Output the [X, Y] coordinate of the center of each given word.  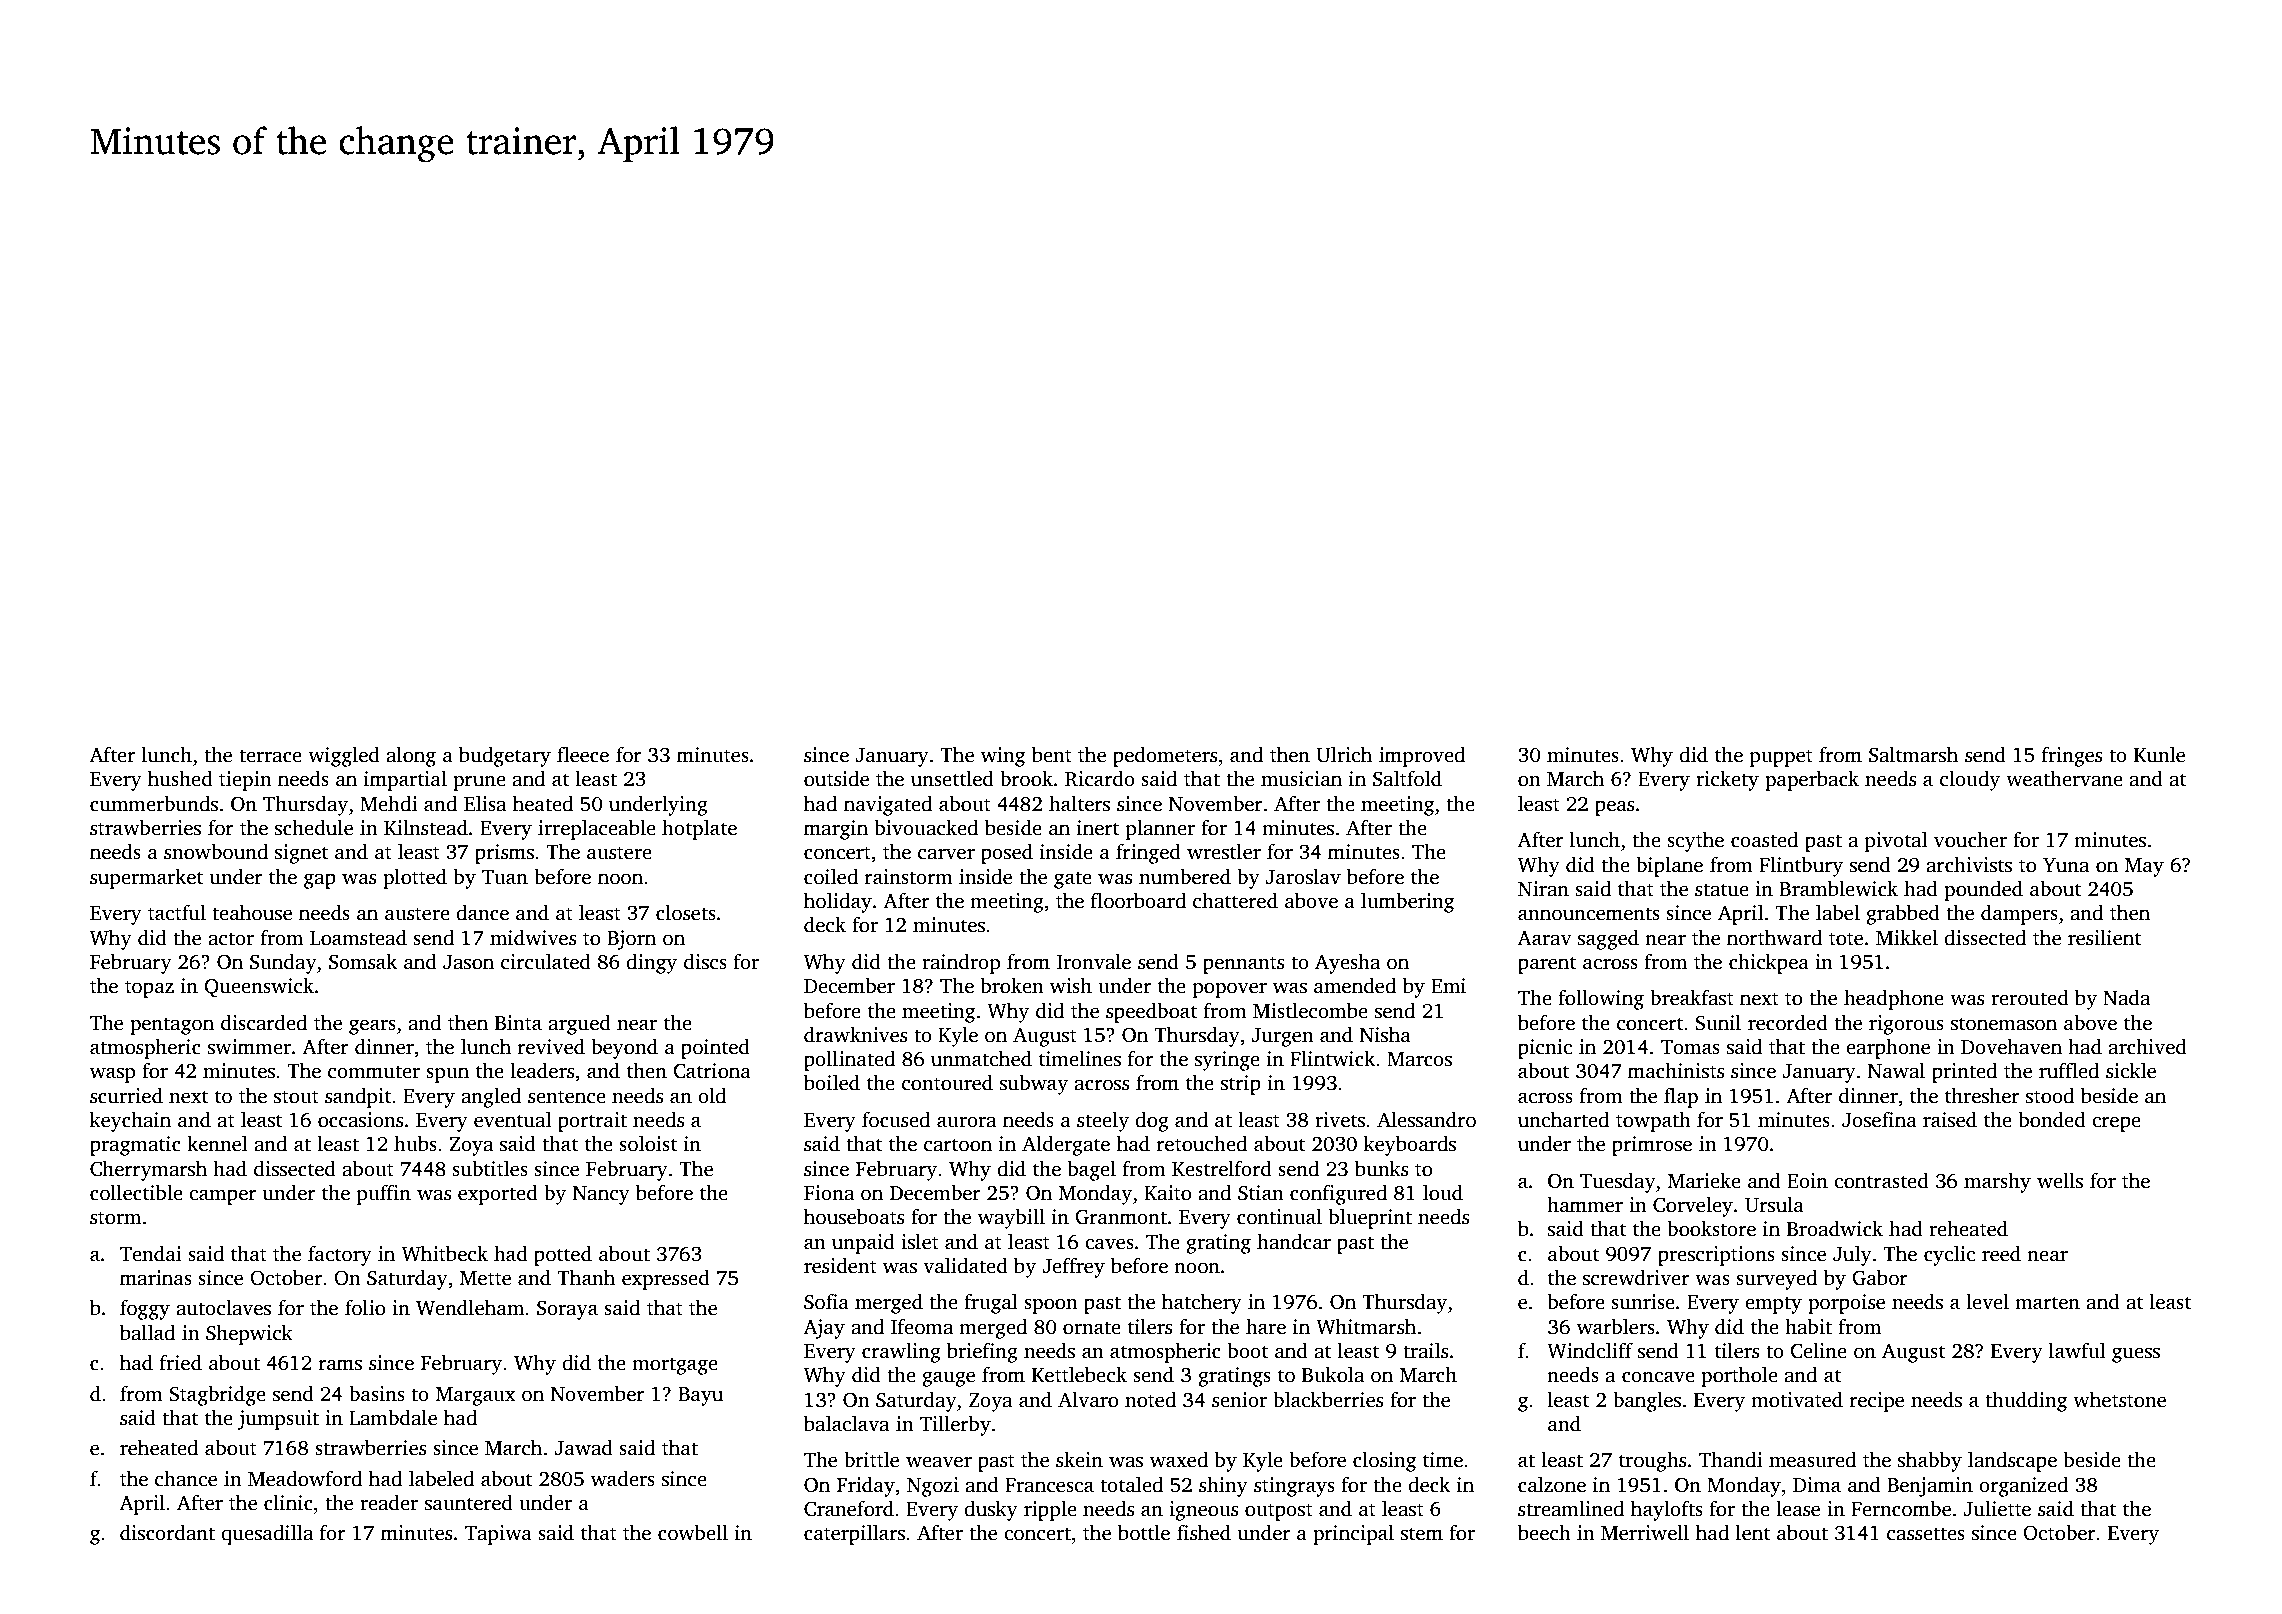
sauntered [469, 1502]
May [2144, 867]
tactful [177, 912]
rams [340, 1365]
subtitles [490, 1169]
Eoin [1807, 1181]
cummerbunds [154, 804]
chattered [1235, 900]
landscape [2012, 1462]
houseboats [854, 1216]
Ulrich [1344, 754]
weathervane [2064, 779]
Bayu [700, 1396]
